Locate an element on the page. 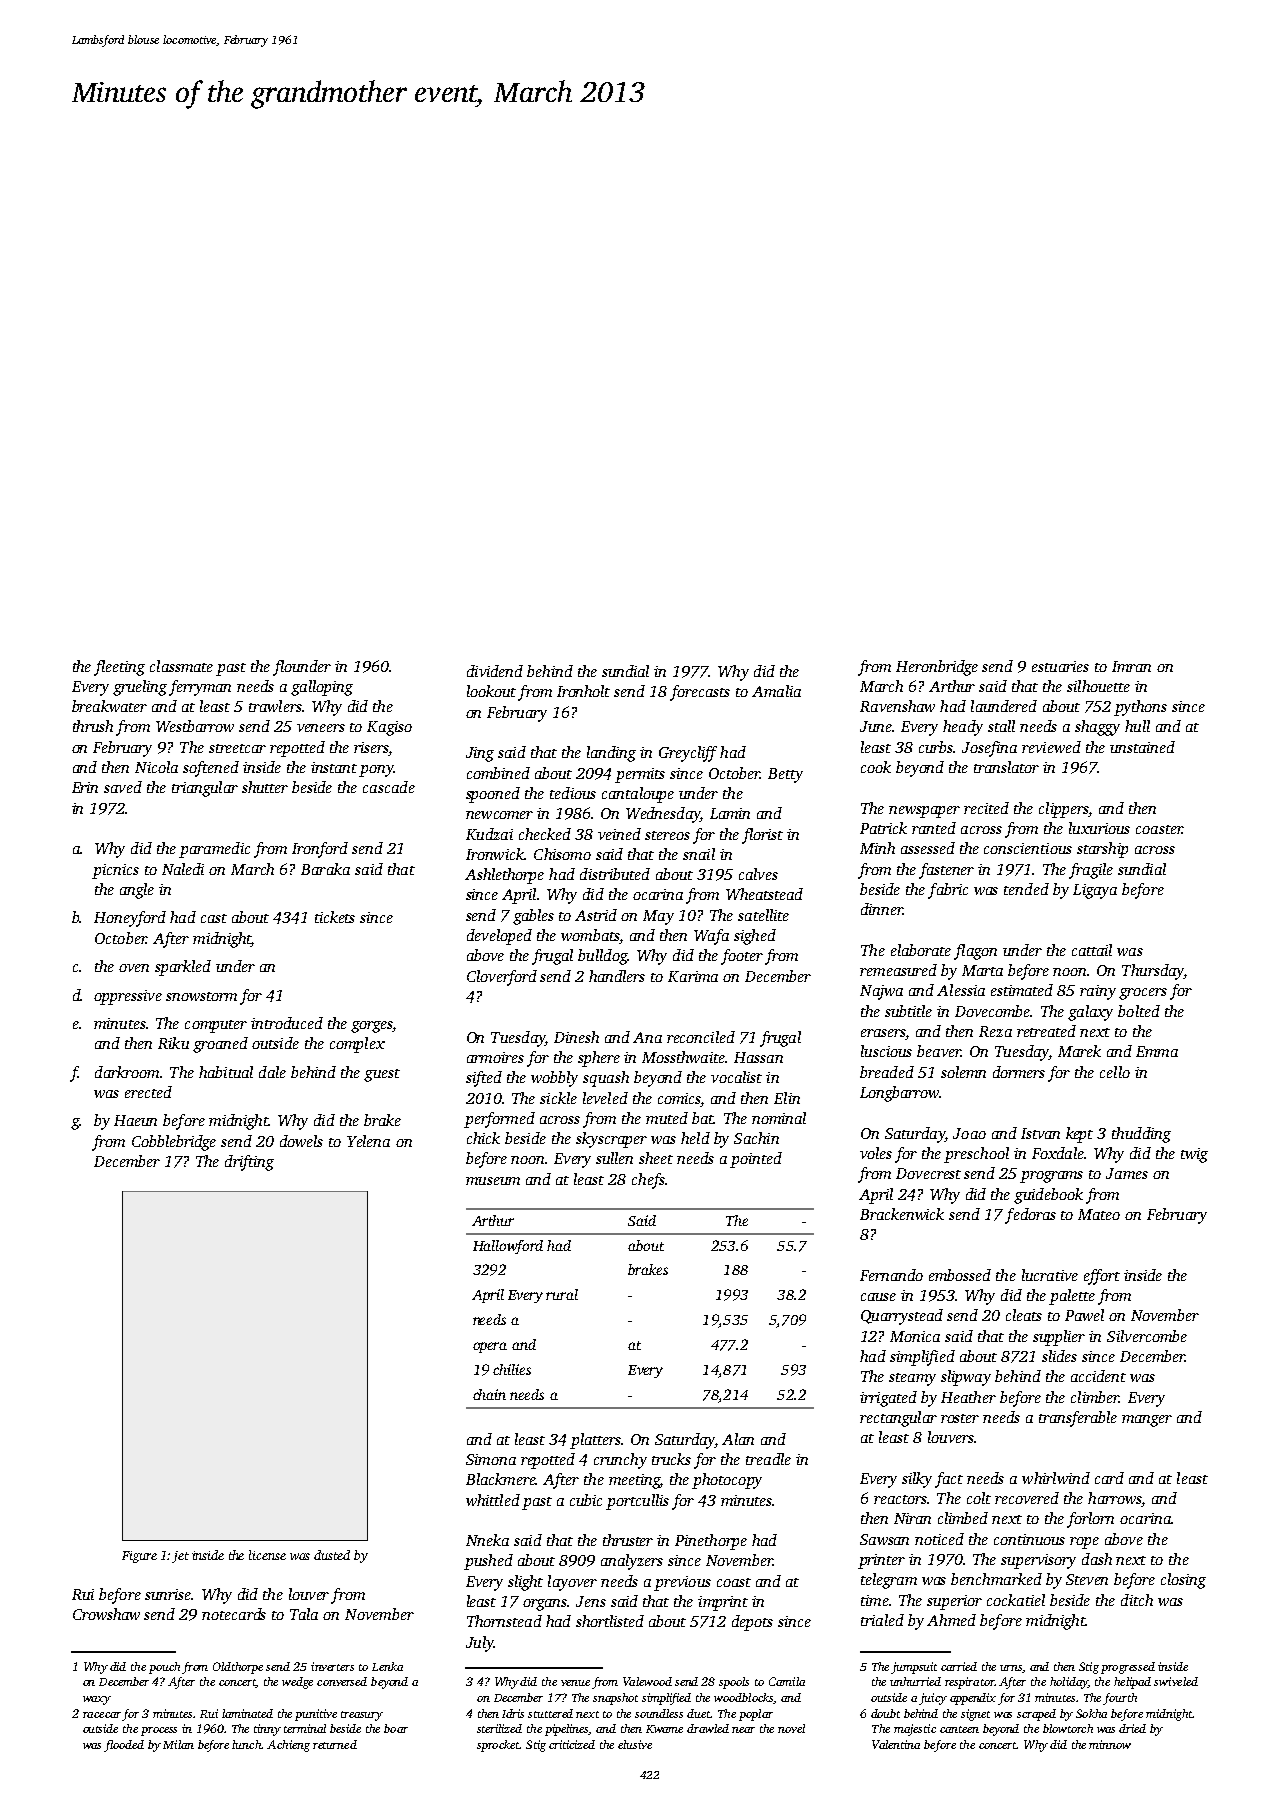  Haeun is located at coordinates (135, 1120).
